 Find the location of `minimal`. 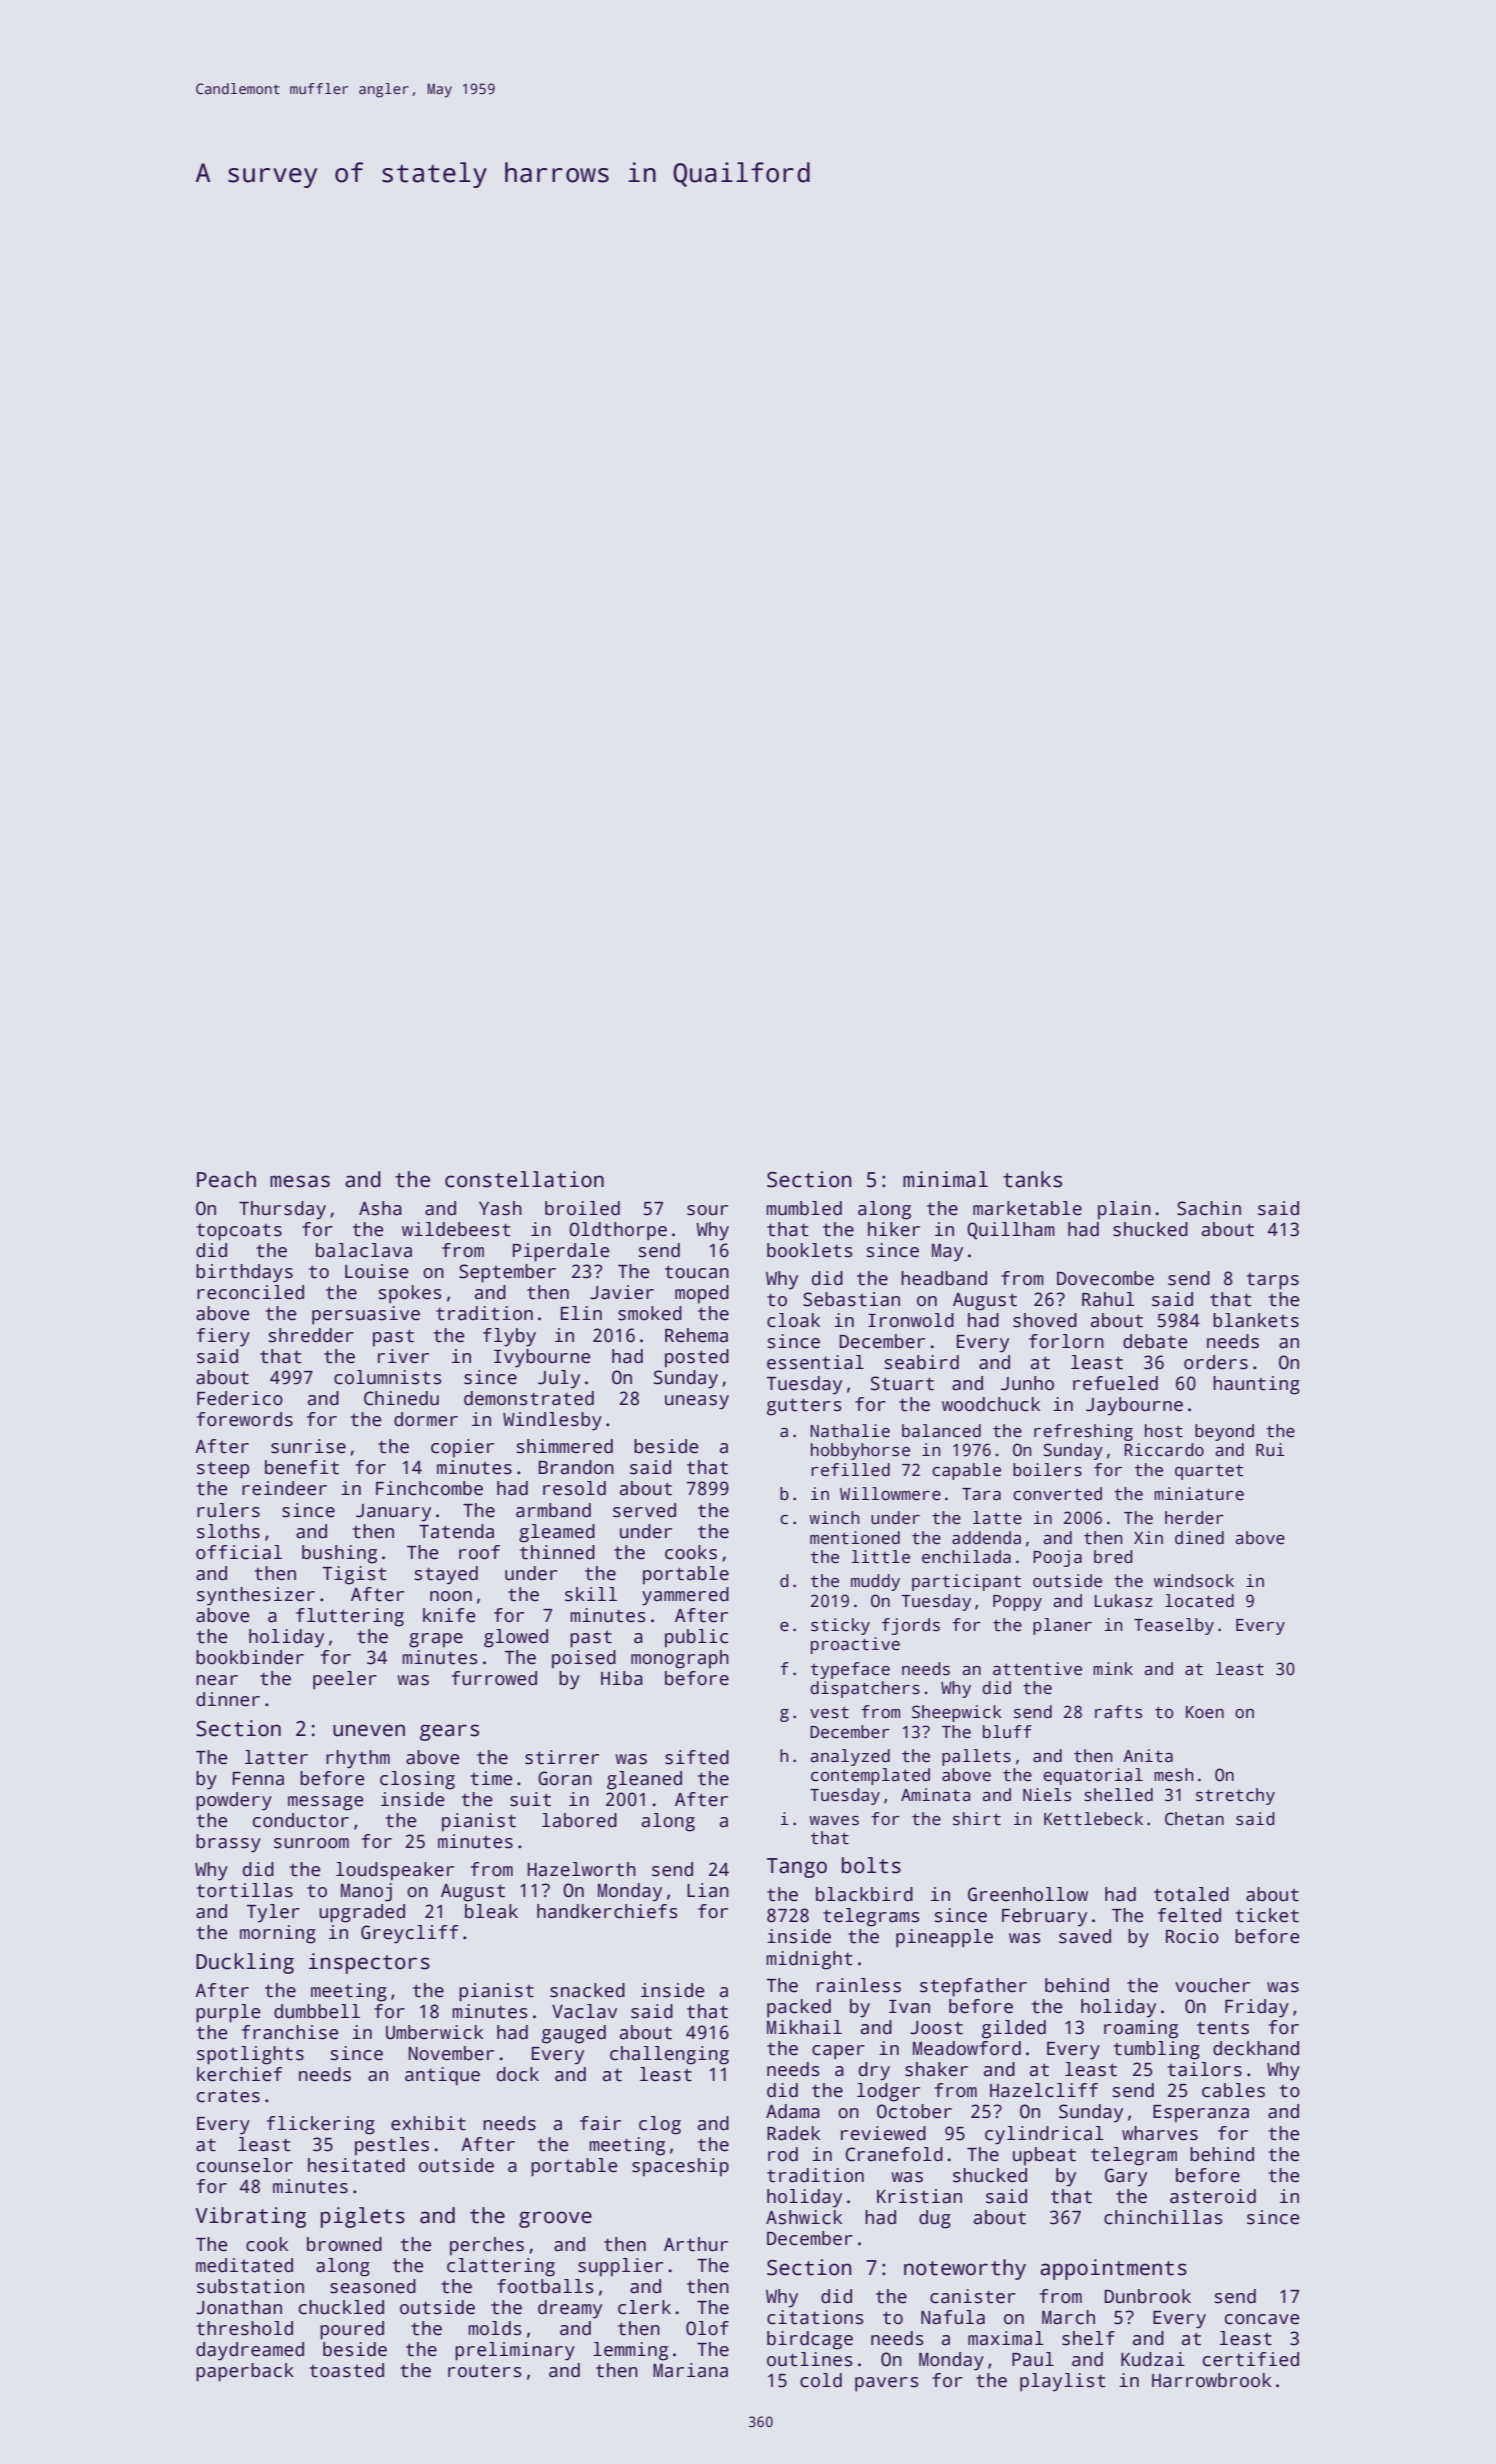

minimal is located at coordinates (945, 1179).
